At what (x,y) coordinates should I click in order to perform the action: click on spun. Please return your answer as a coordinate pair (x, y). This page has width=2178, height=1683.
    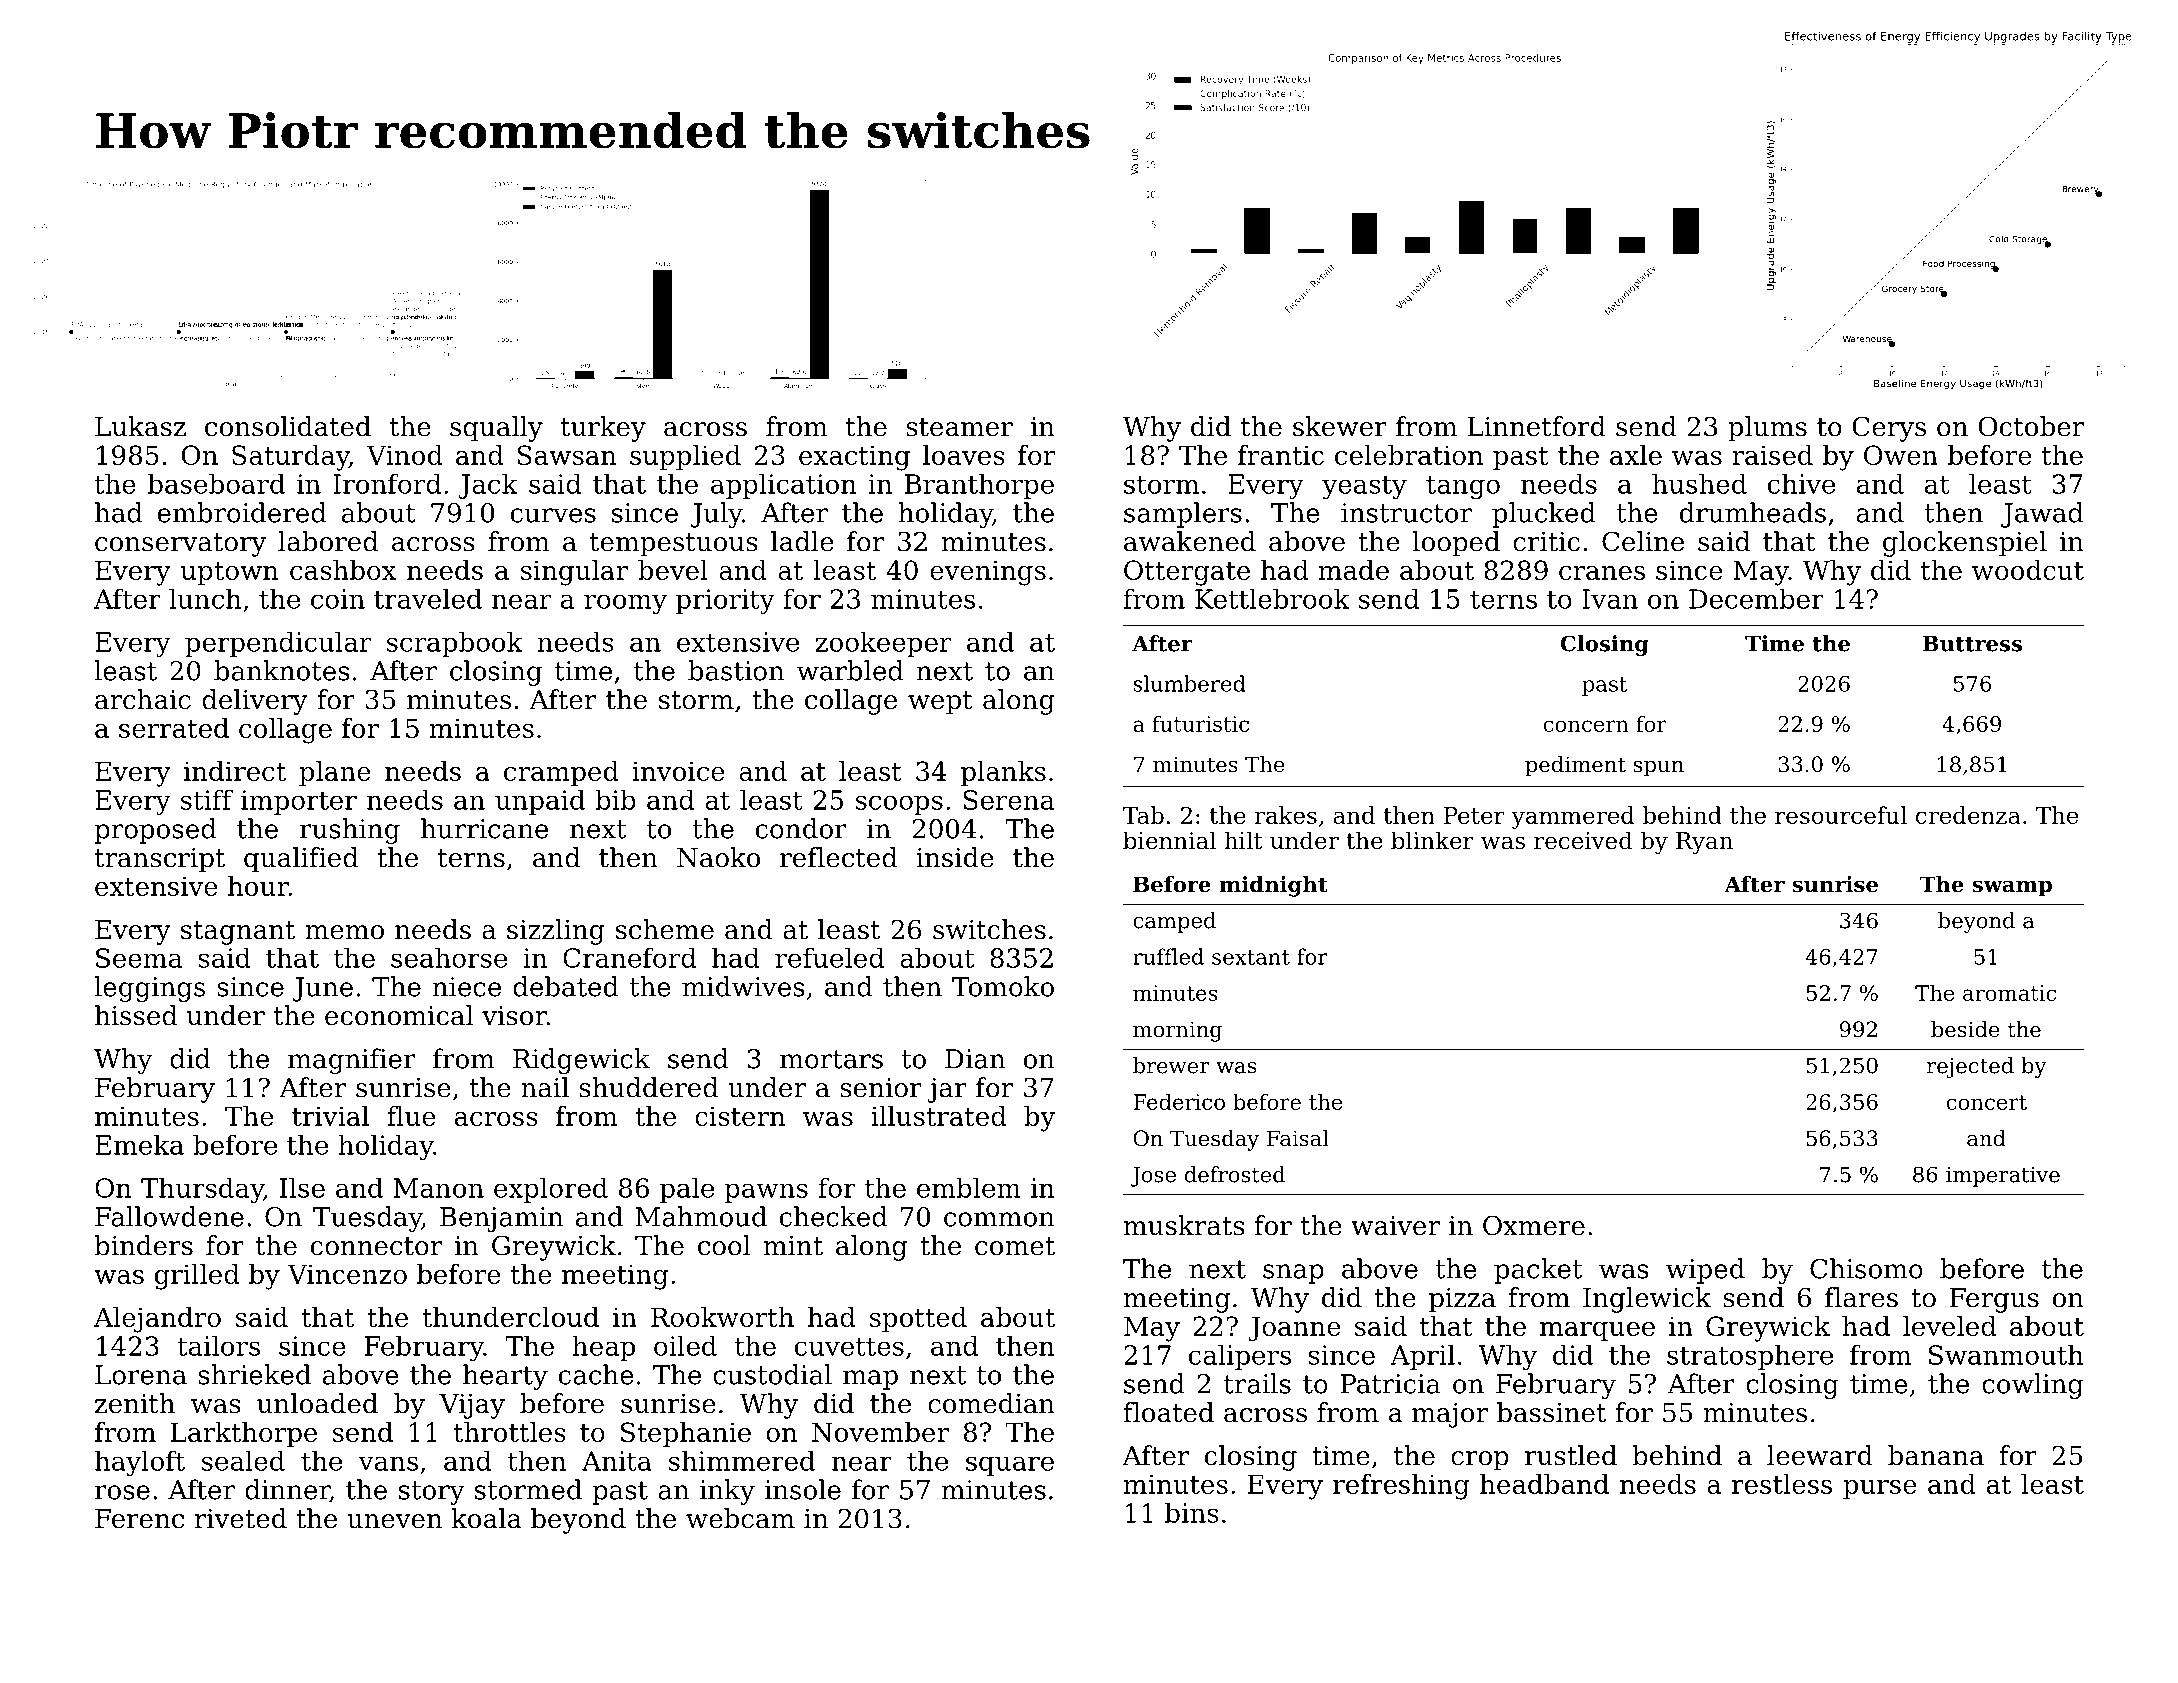
    Looking at the image, I should click on (1658, 768).
